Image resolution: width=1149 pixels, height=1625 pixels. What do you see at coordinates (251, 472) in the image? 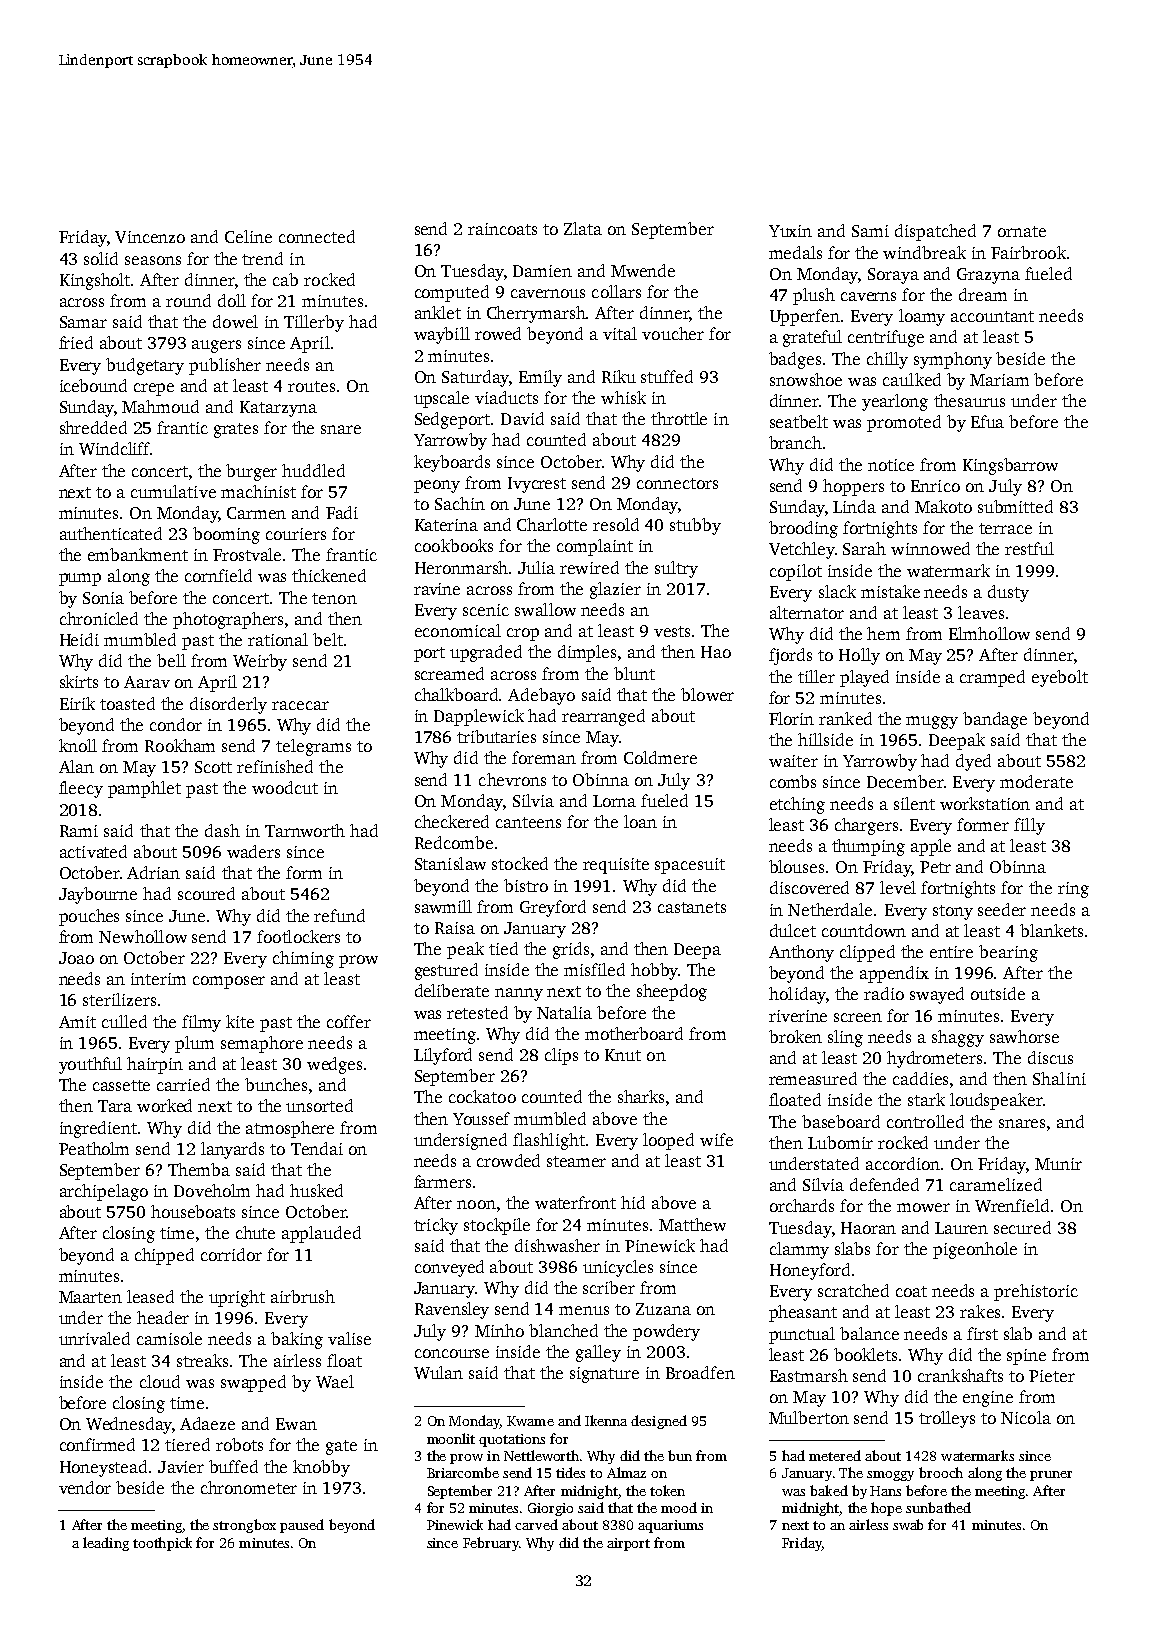
I see `burger` at bounding box center [251, 472].
